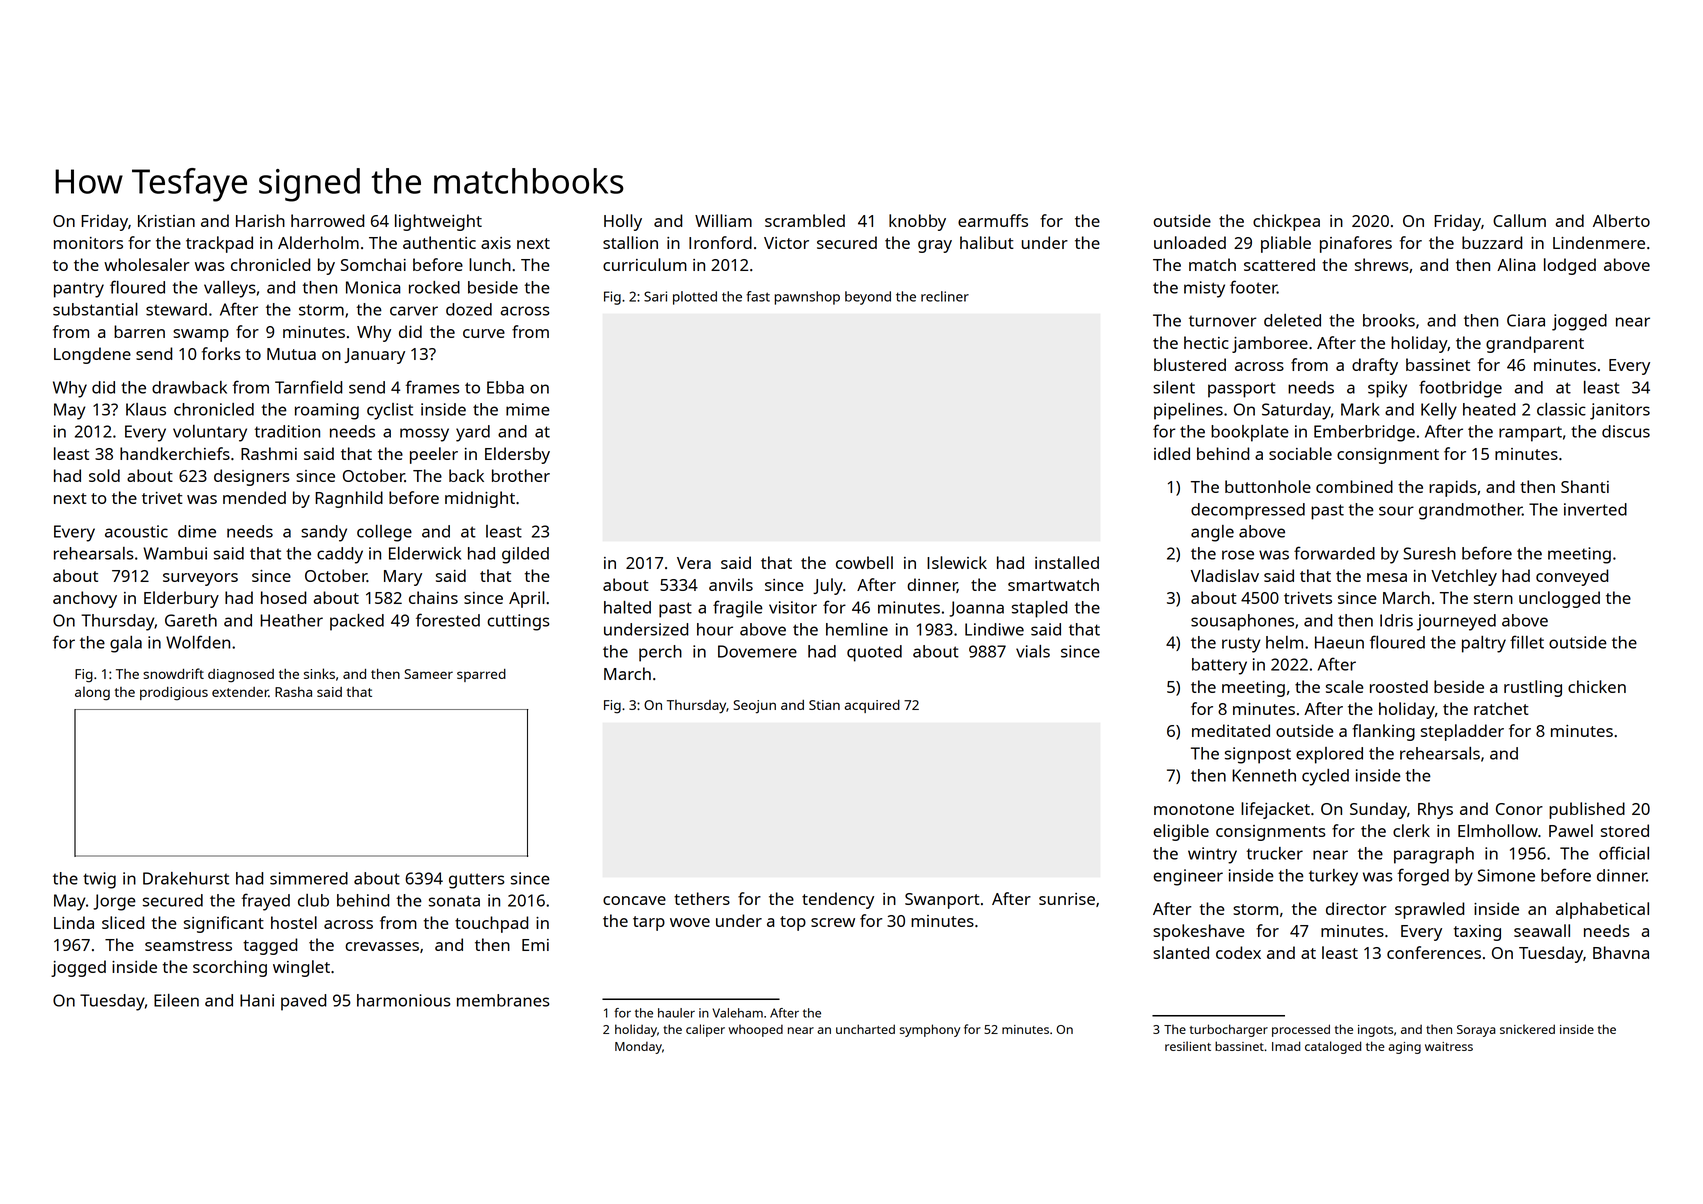  What do you see at coordinates (1194, 809) in the screenshot?
I see `monotone` at bounding box center [1194, 809].
